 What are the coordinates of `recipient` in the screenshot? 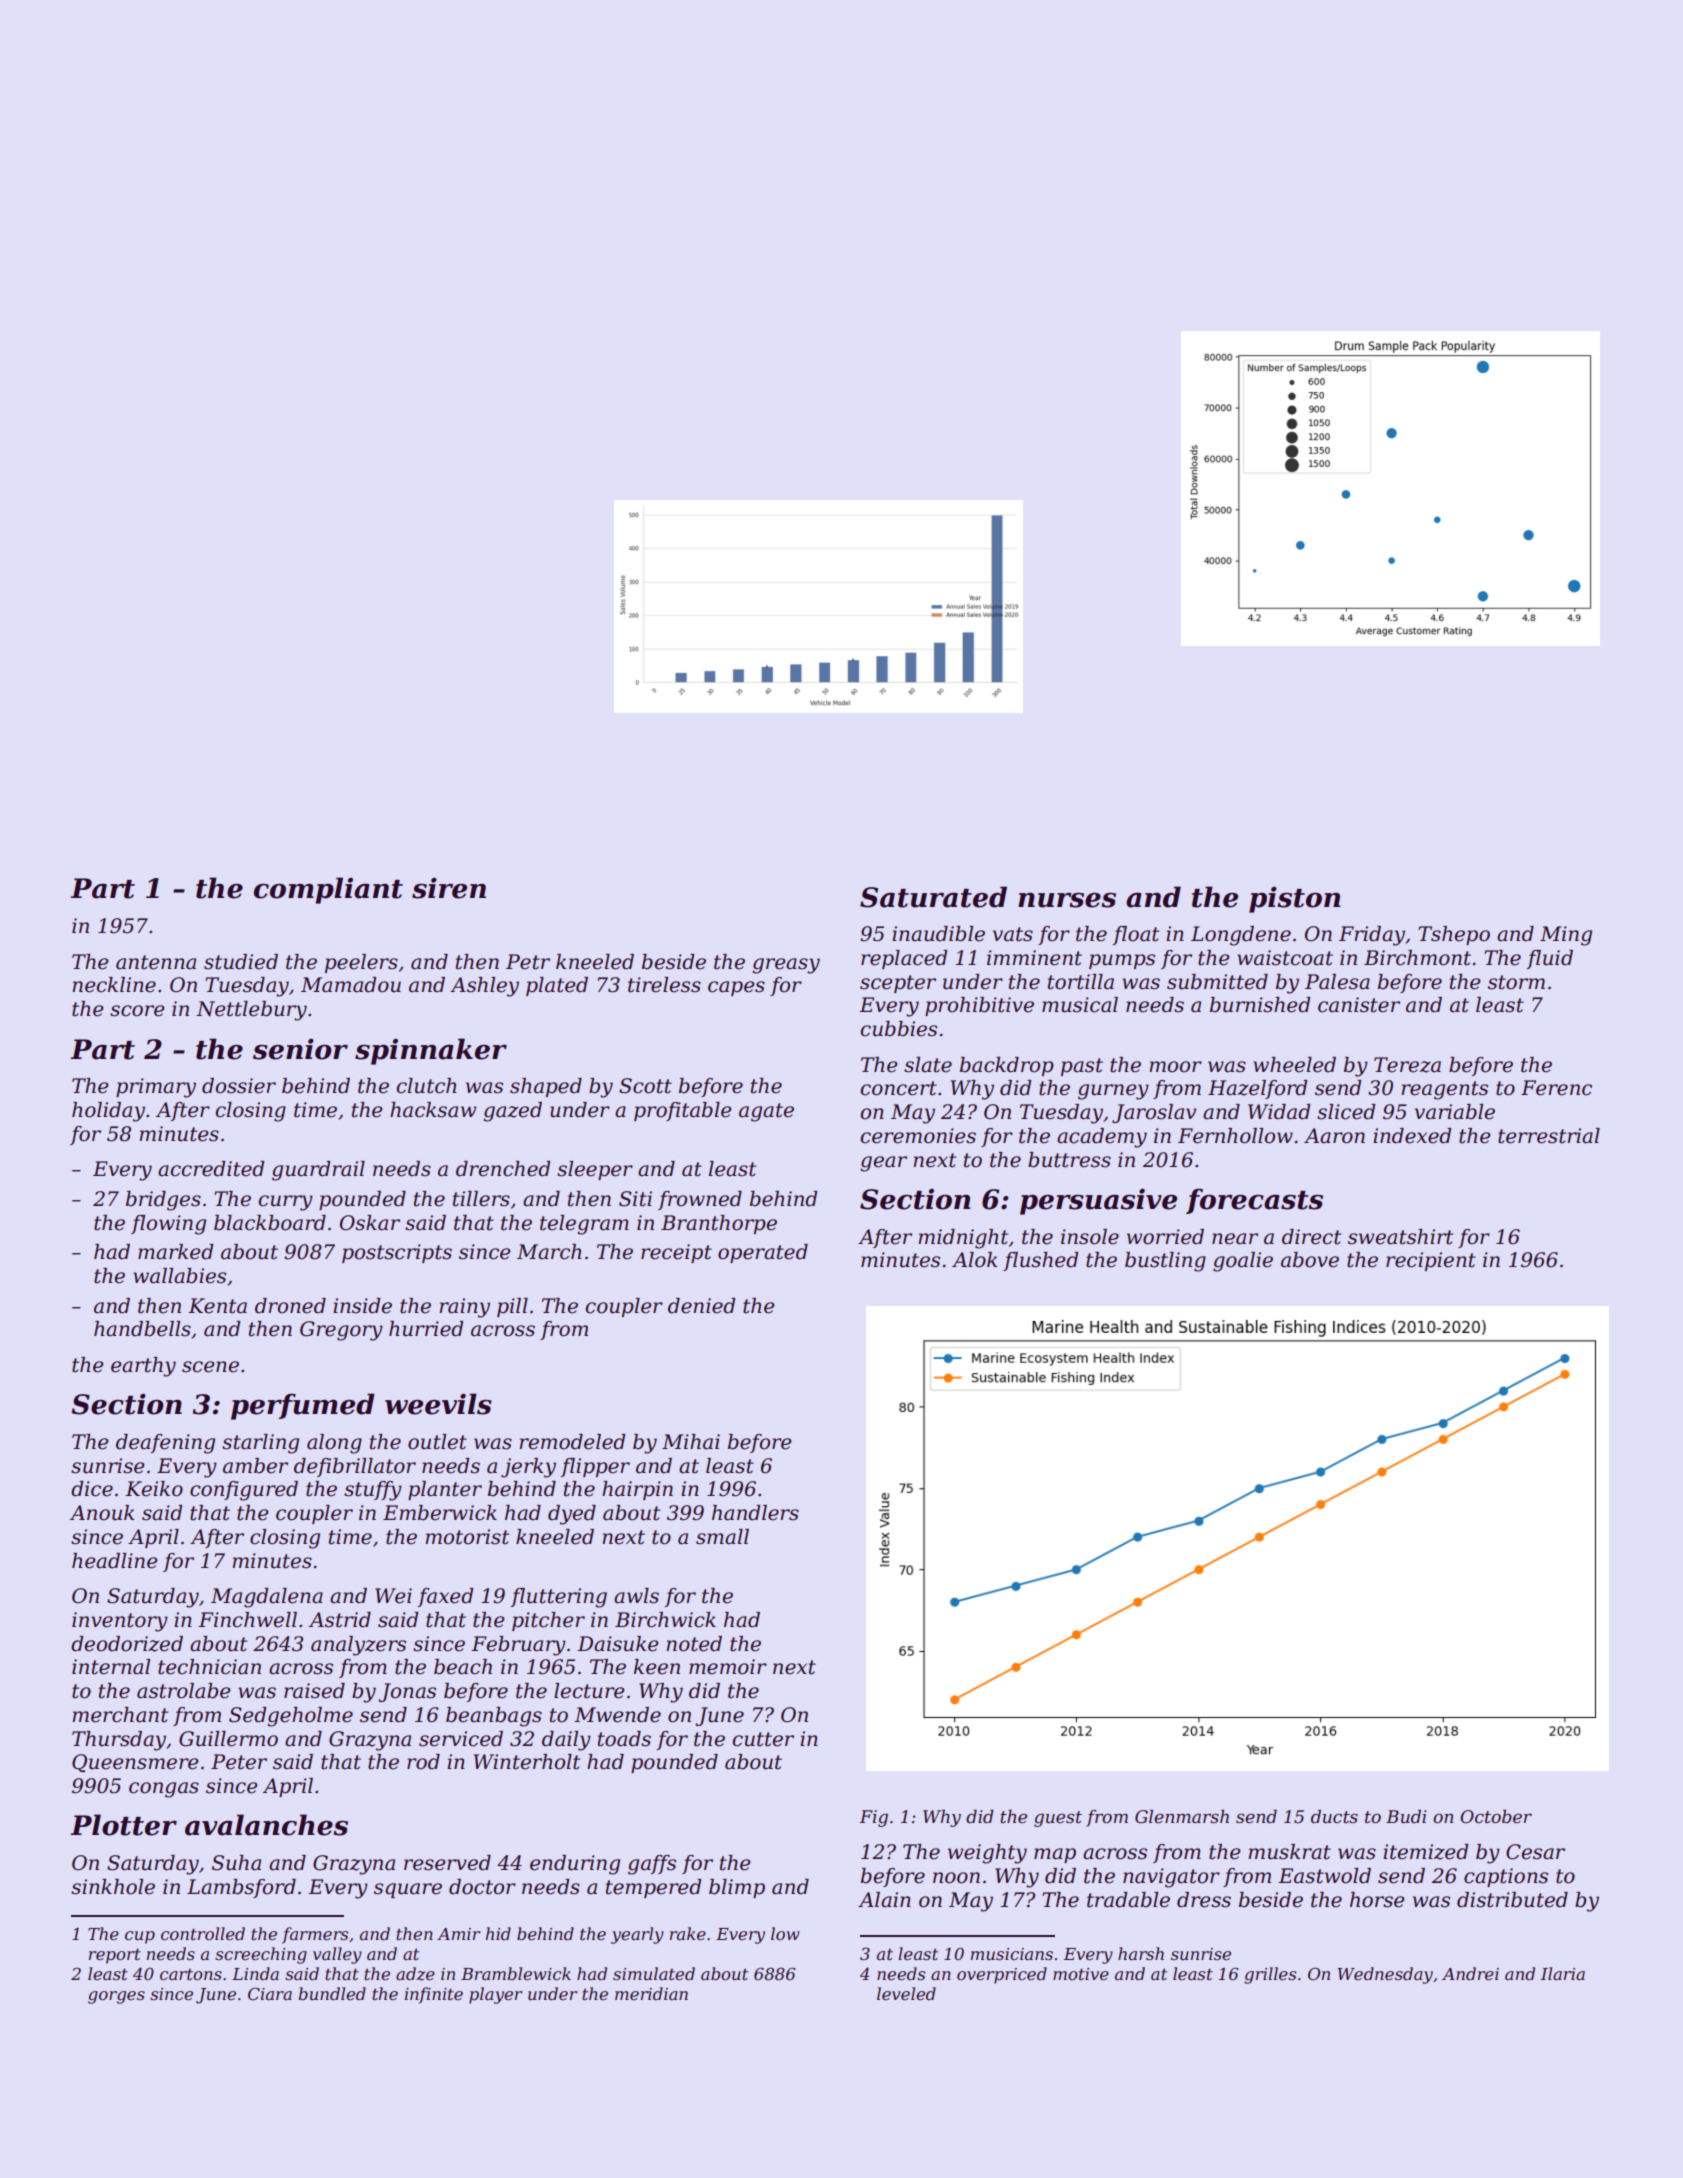 It's located at (1431, 1261).
